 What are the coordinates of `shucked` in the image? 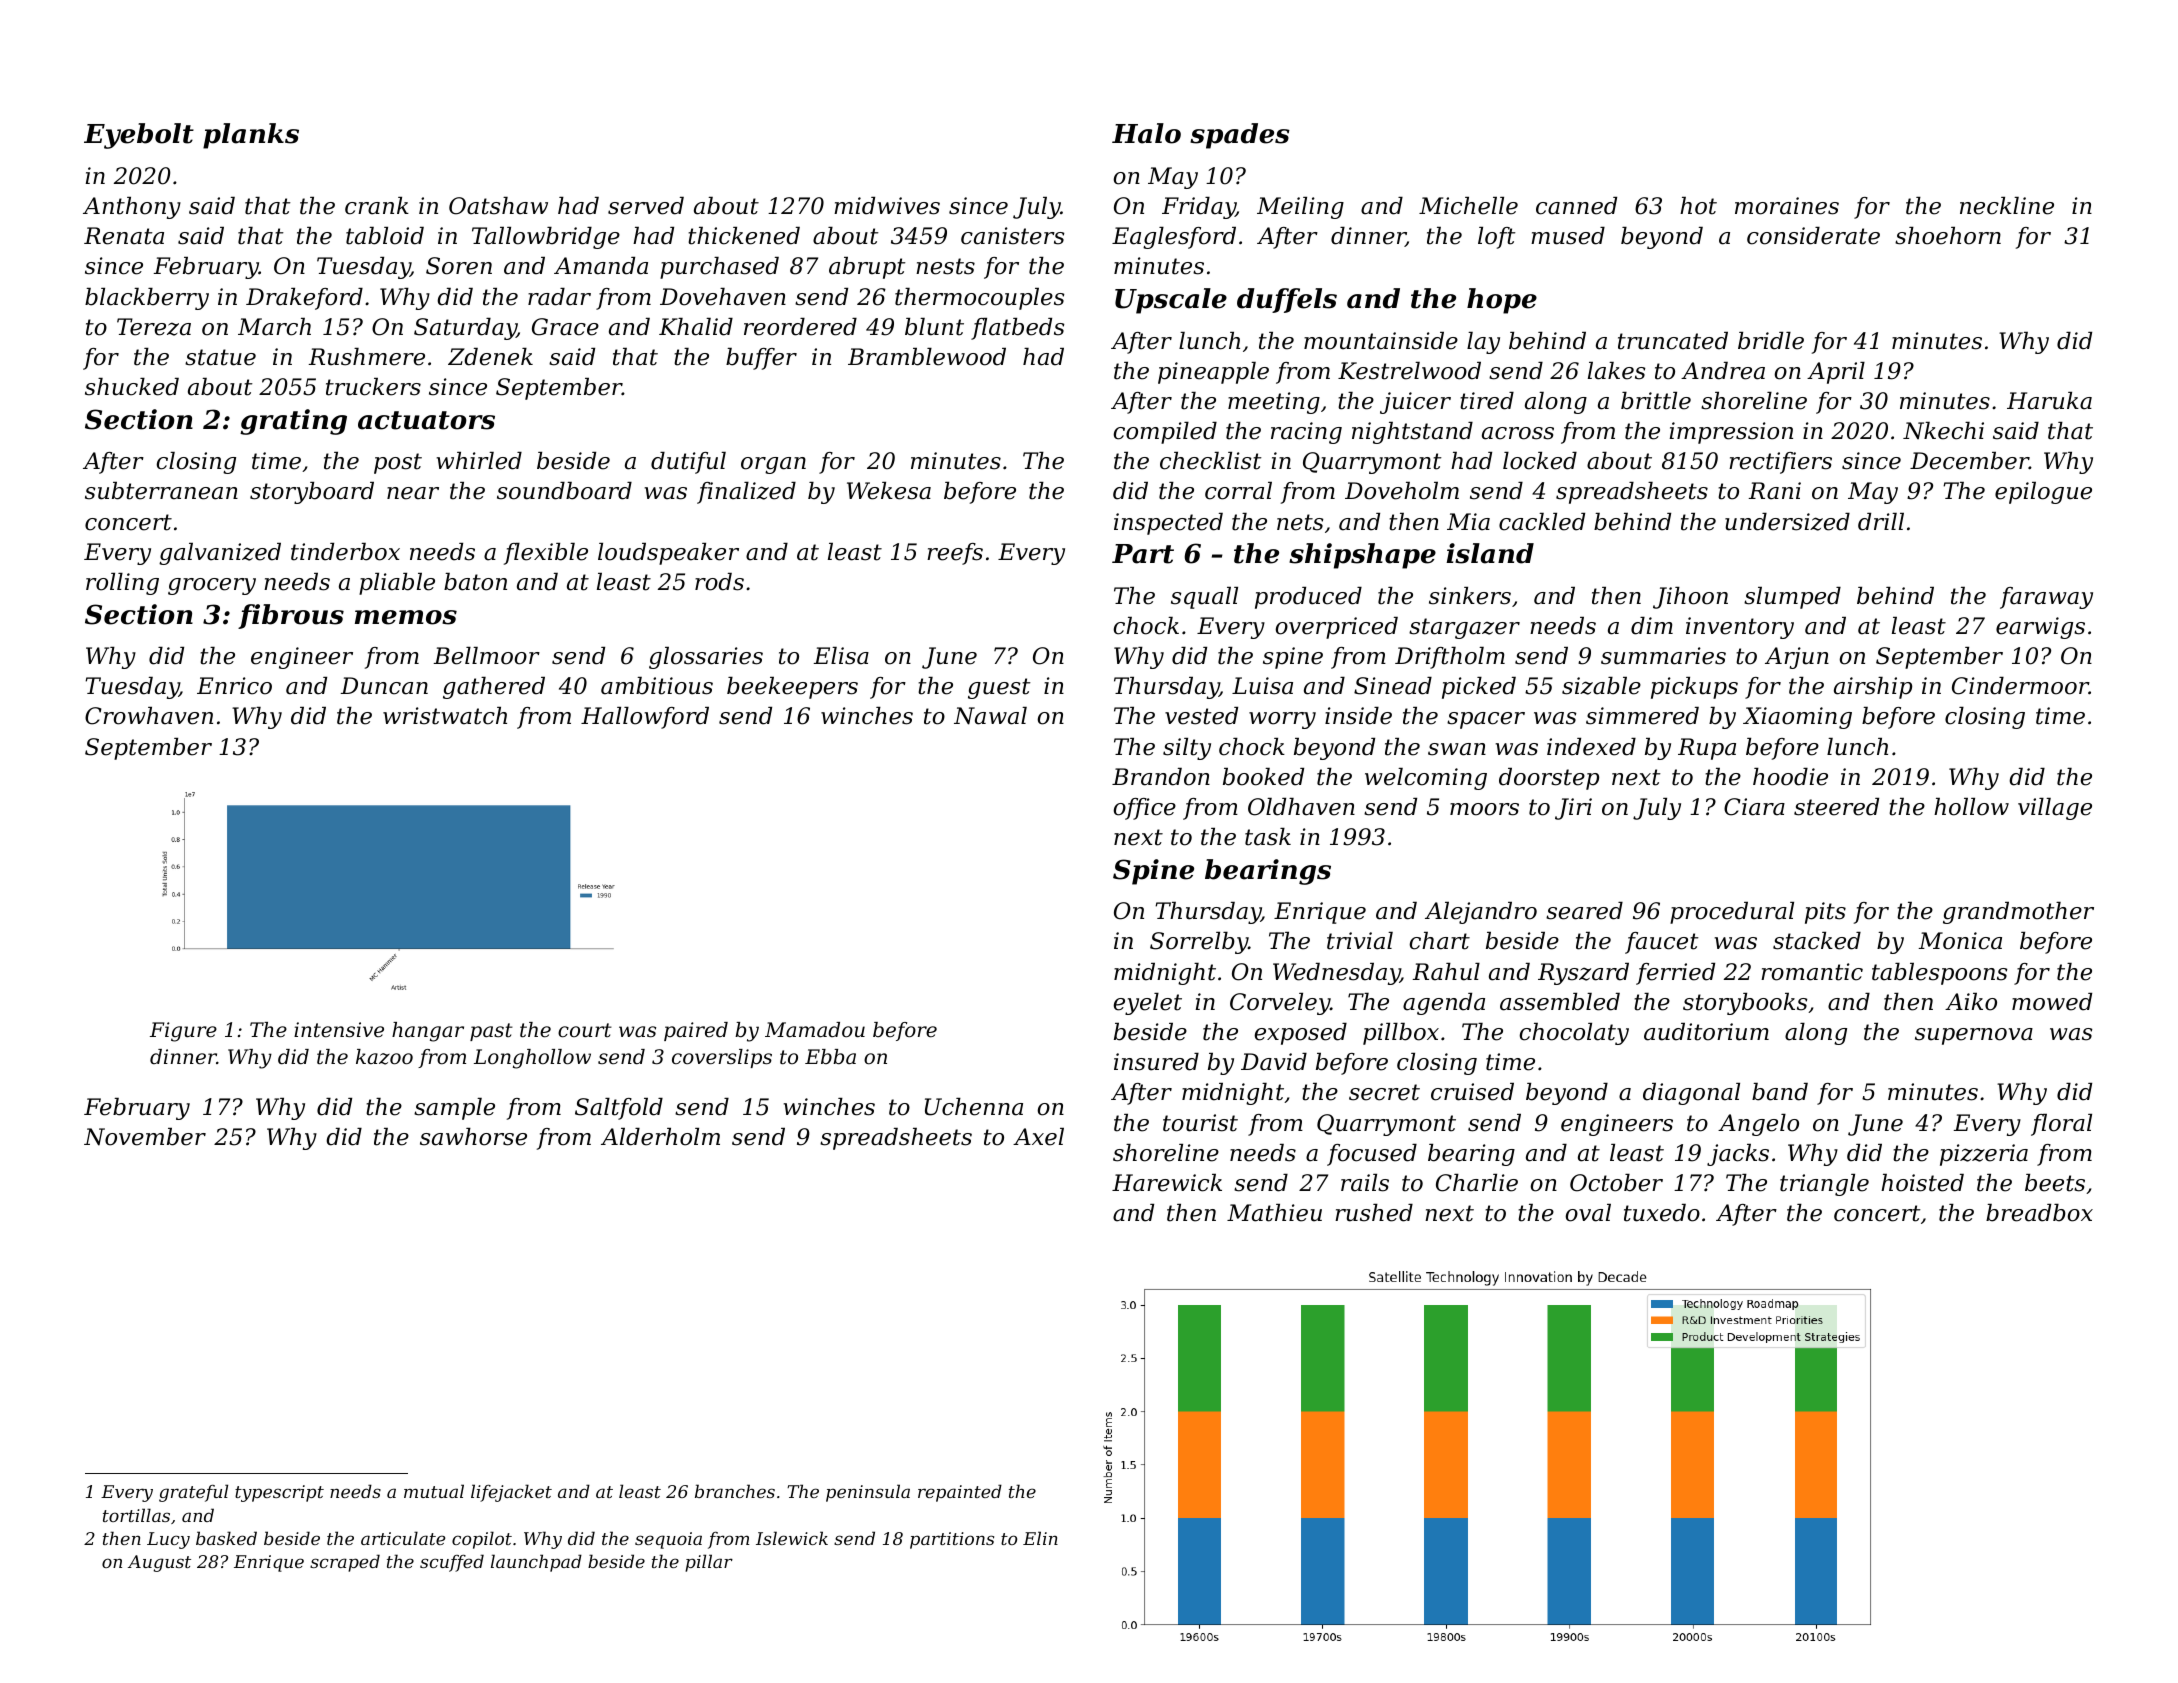 It's located at (132, 387).
